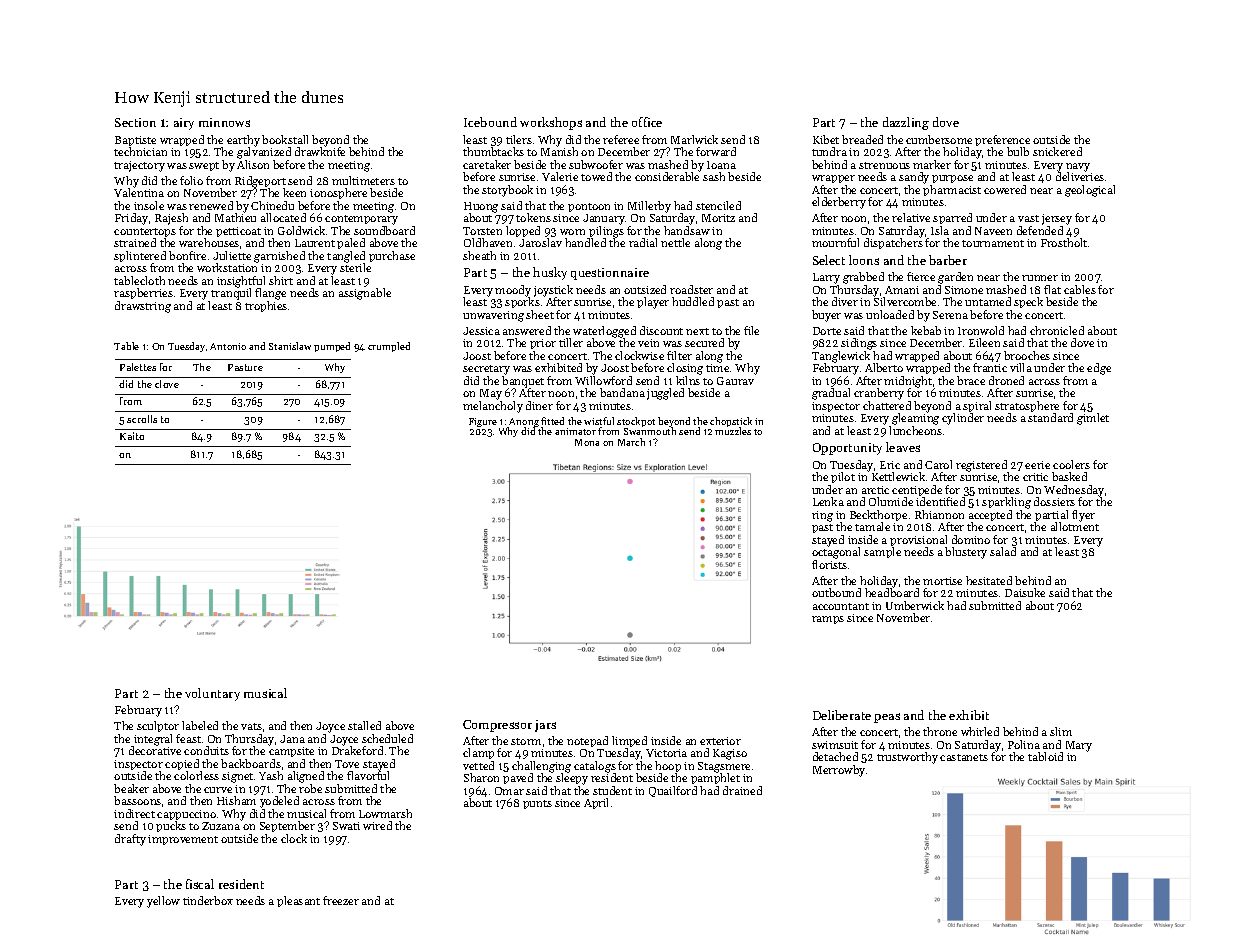 The height and width of the screenshot is (952, 1233). Describe the element at coordinates (142, 419) in the screenshot. I see `scrolls` at that location.
